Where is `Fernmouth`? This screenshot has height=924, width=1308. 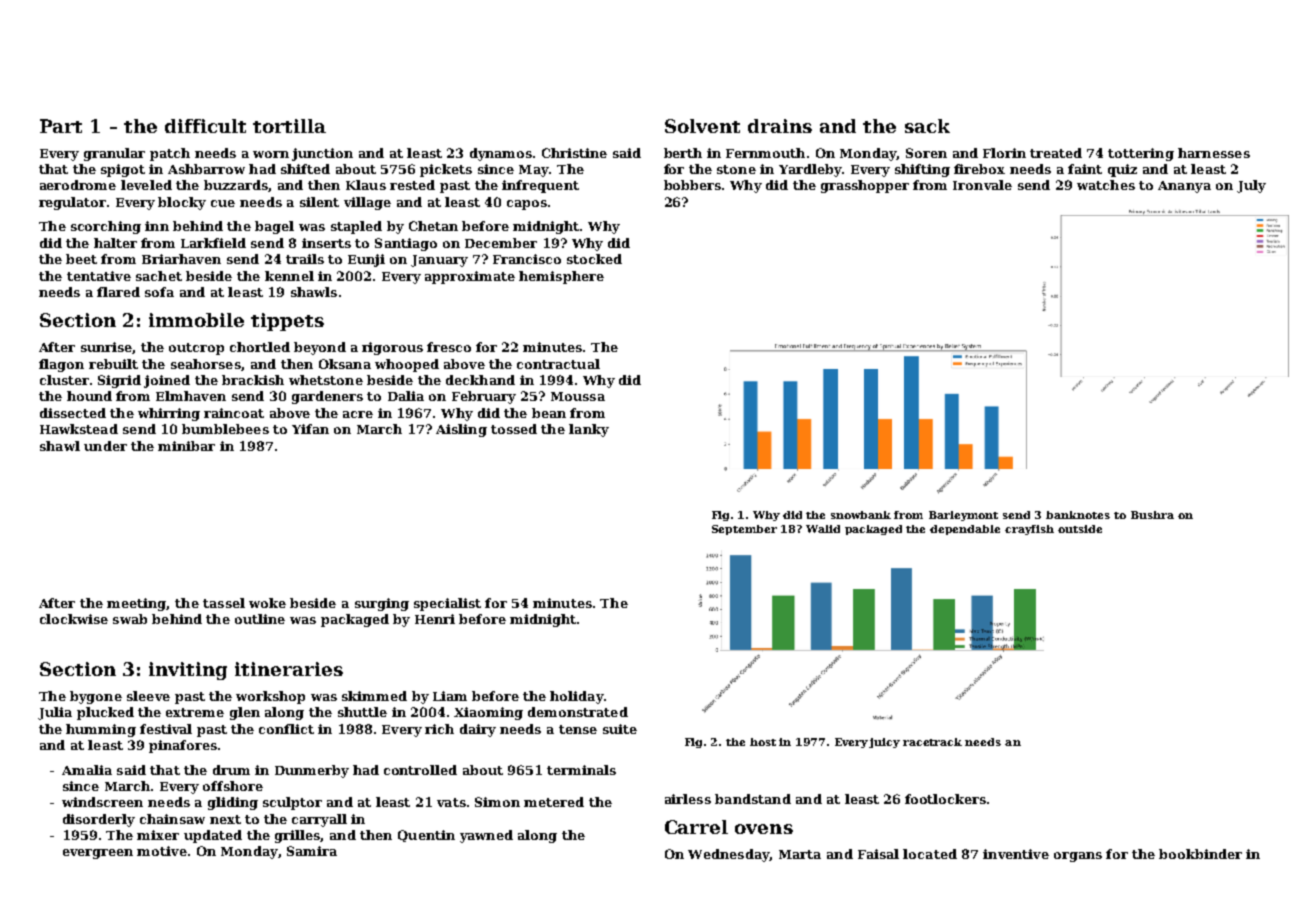
Fernmouth is located at coordinates (765, 153).
